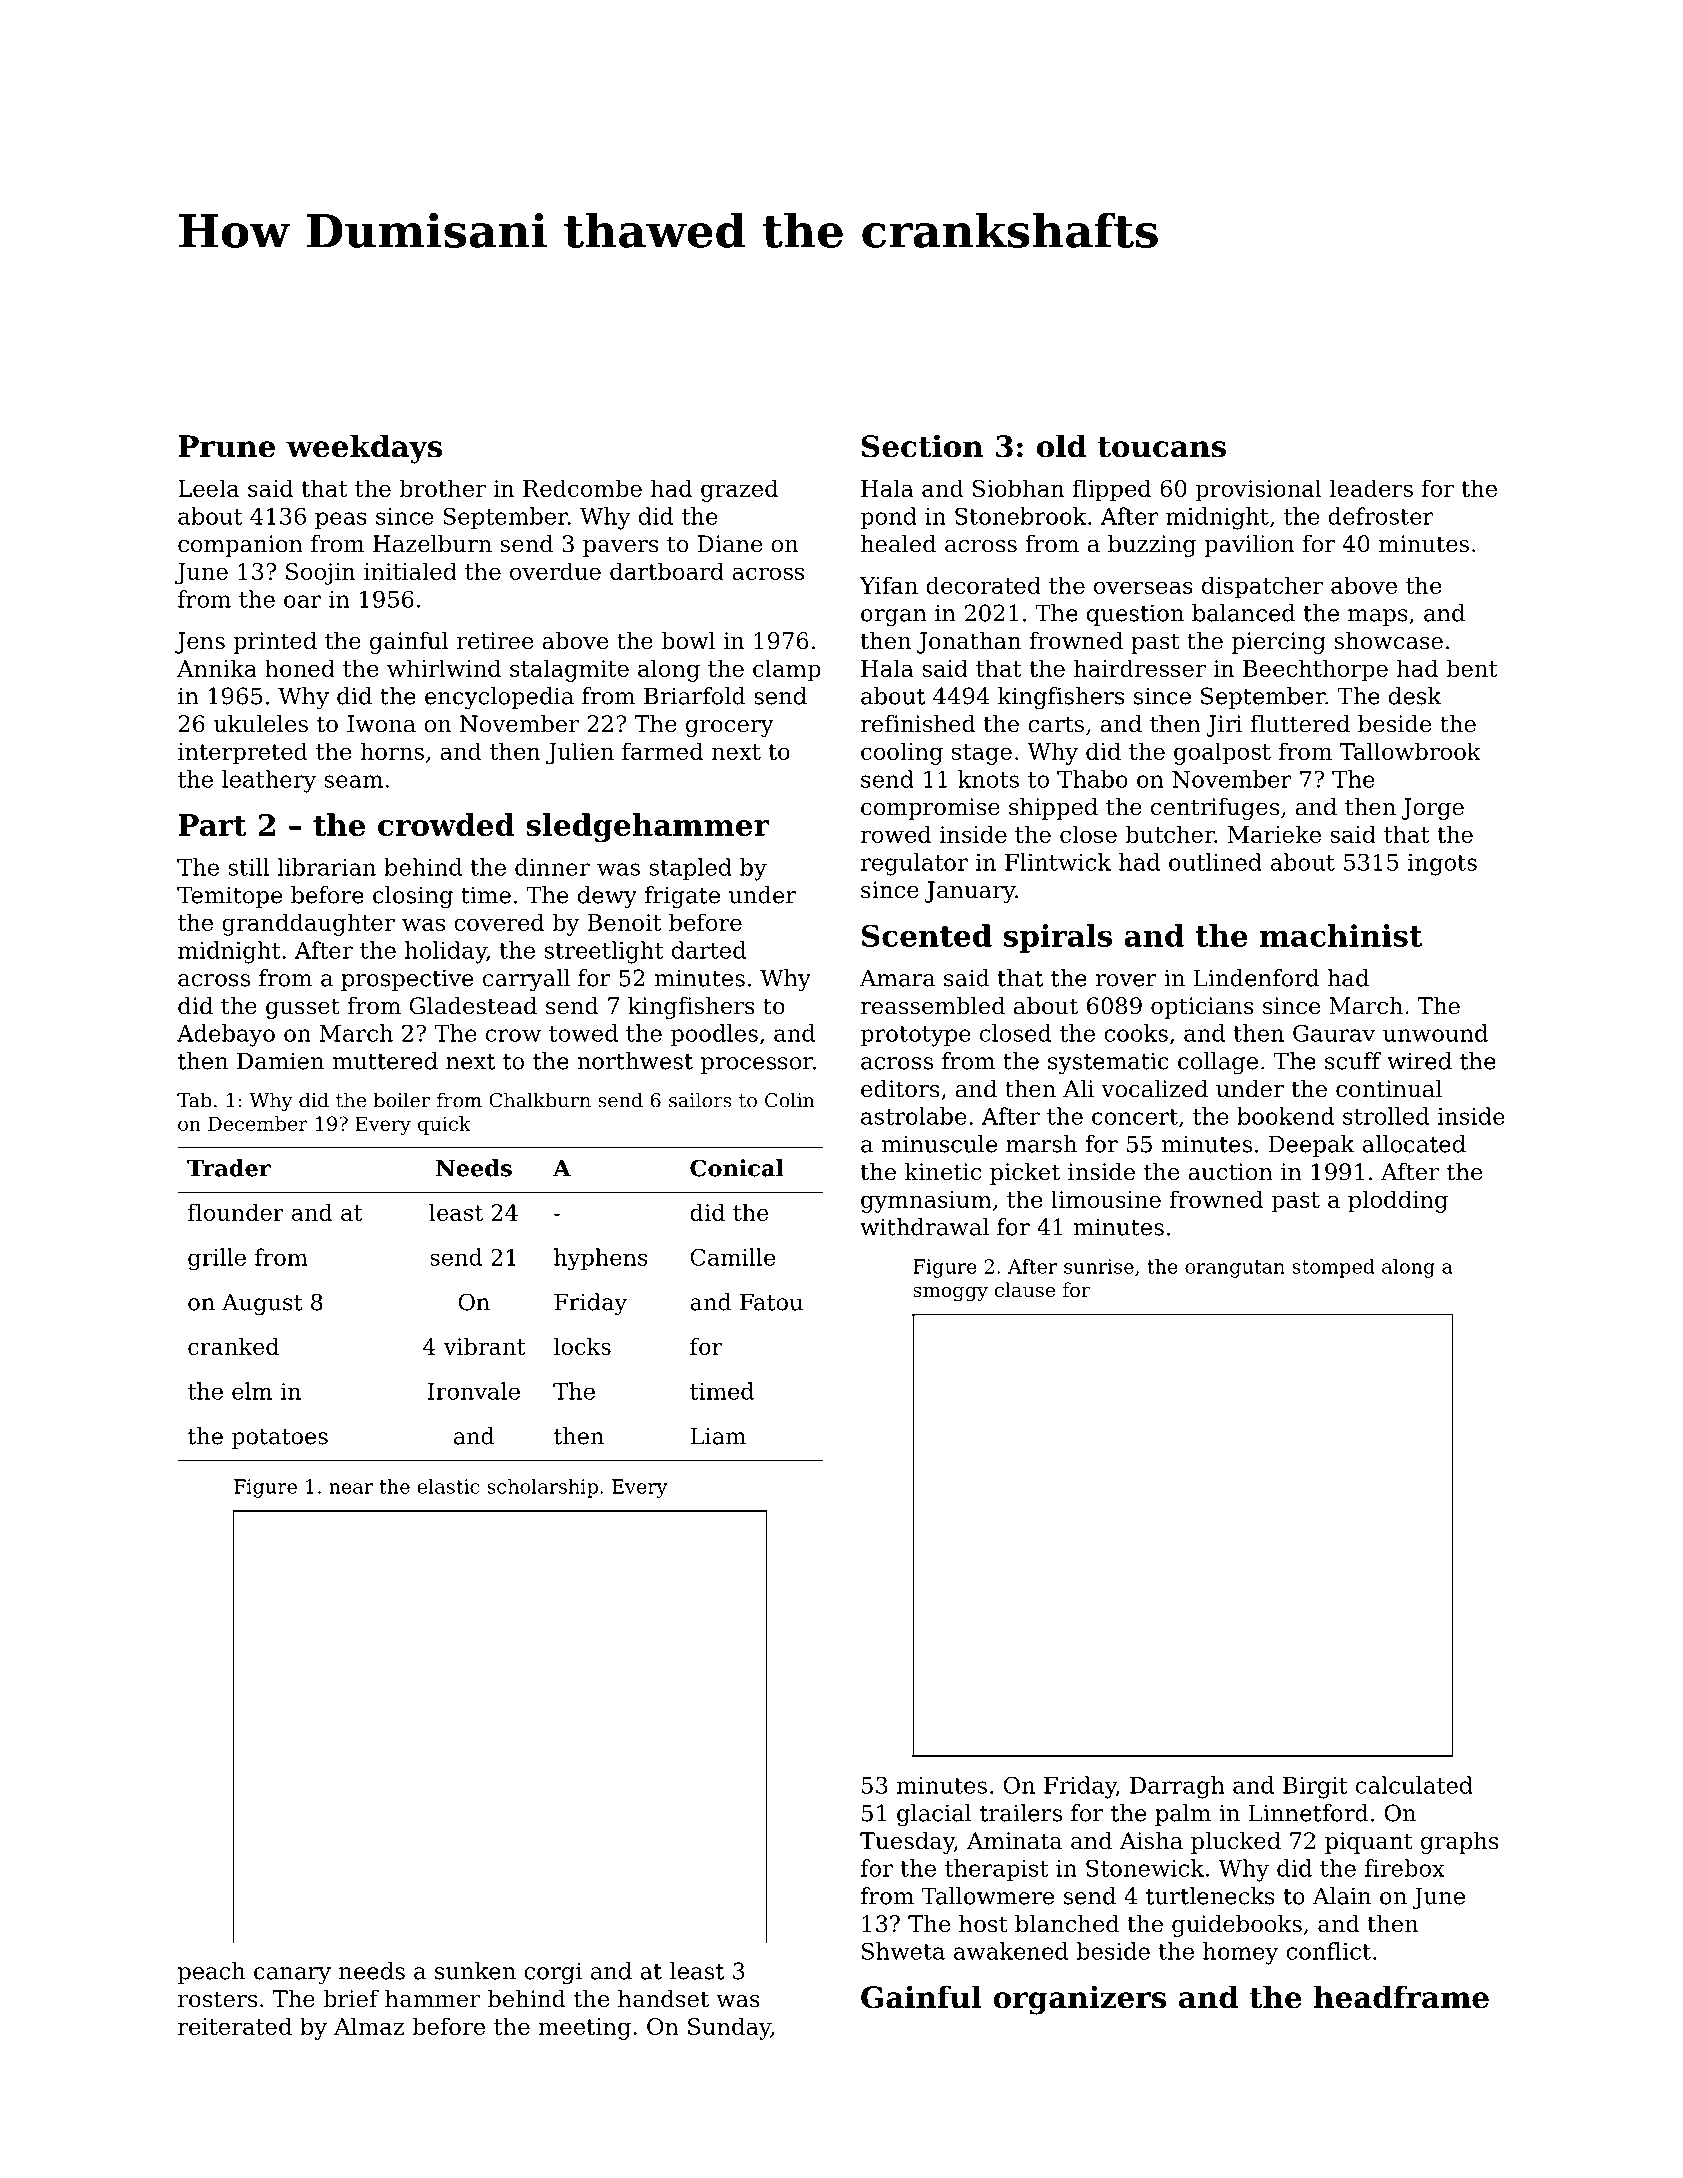 This page has width=1683, height=2178. Describe the element at coordinates (351, 1488) in the page. I see `near` at that location.
